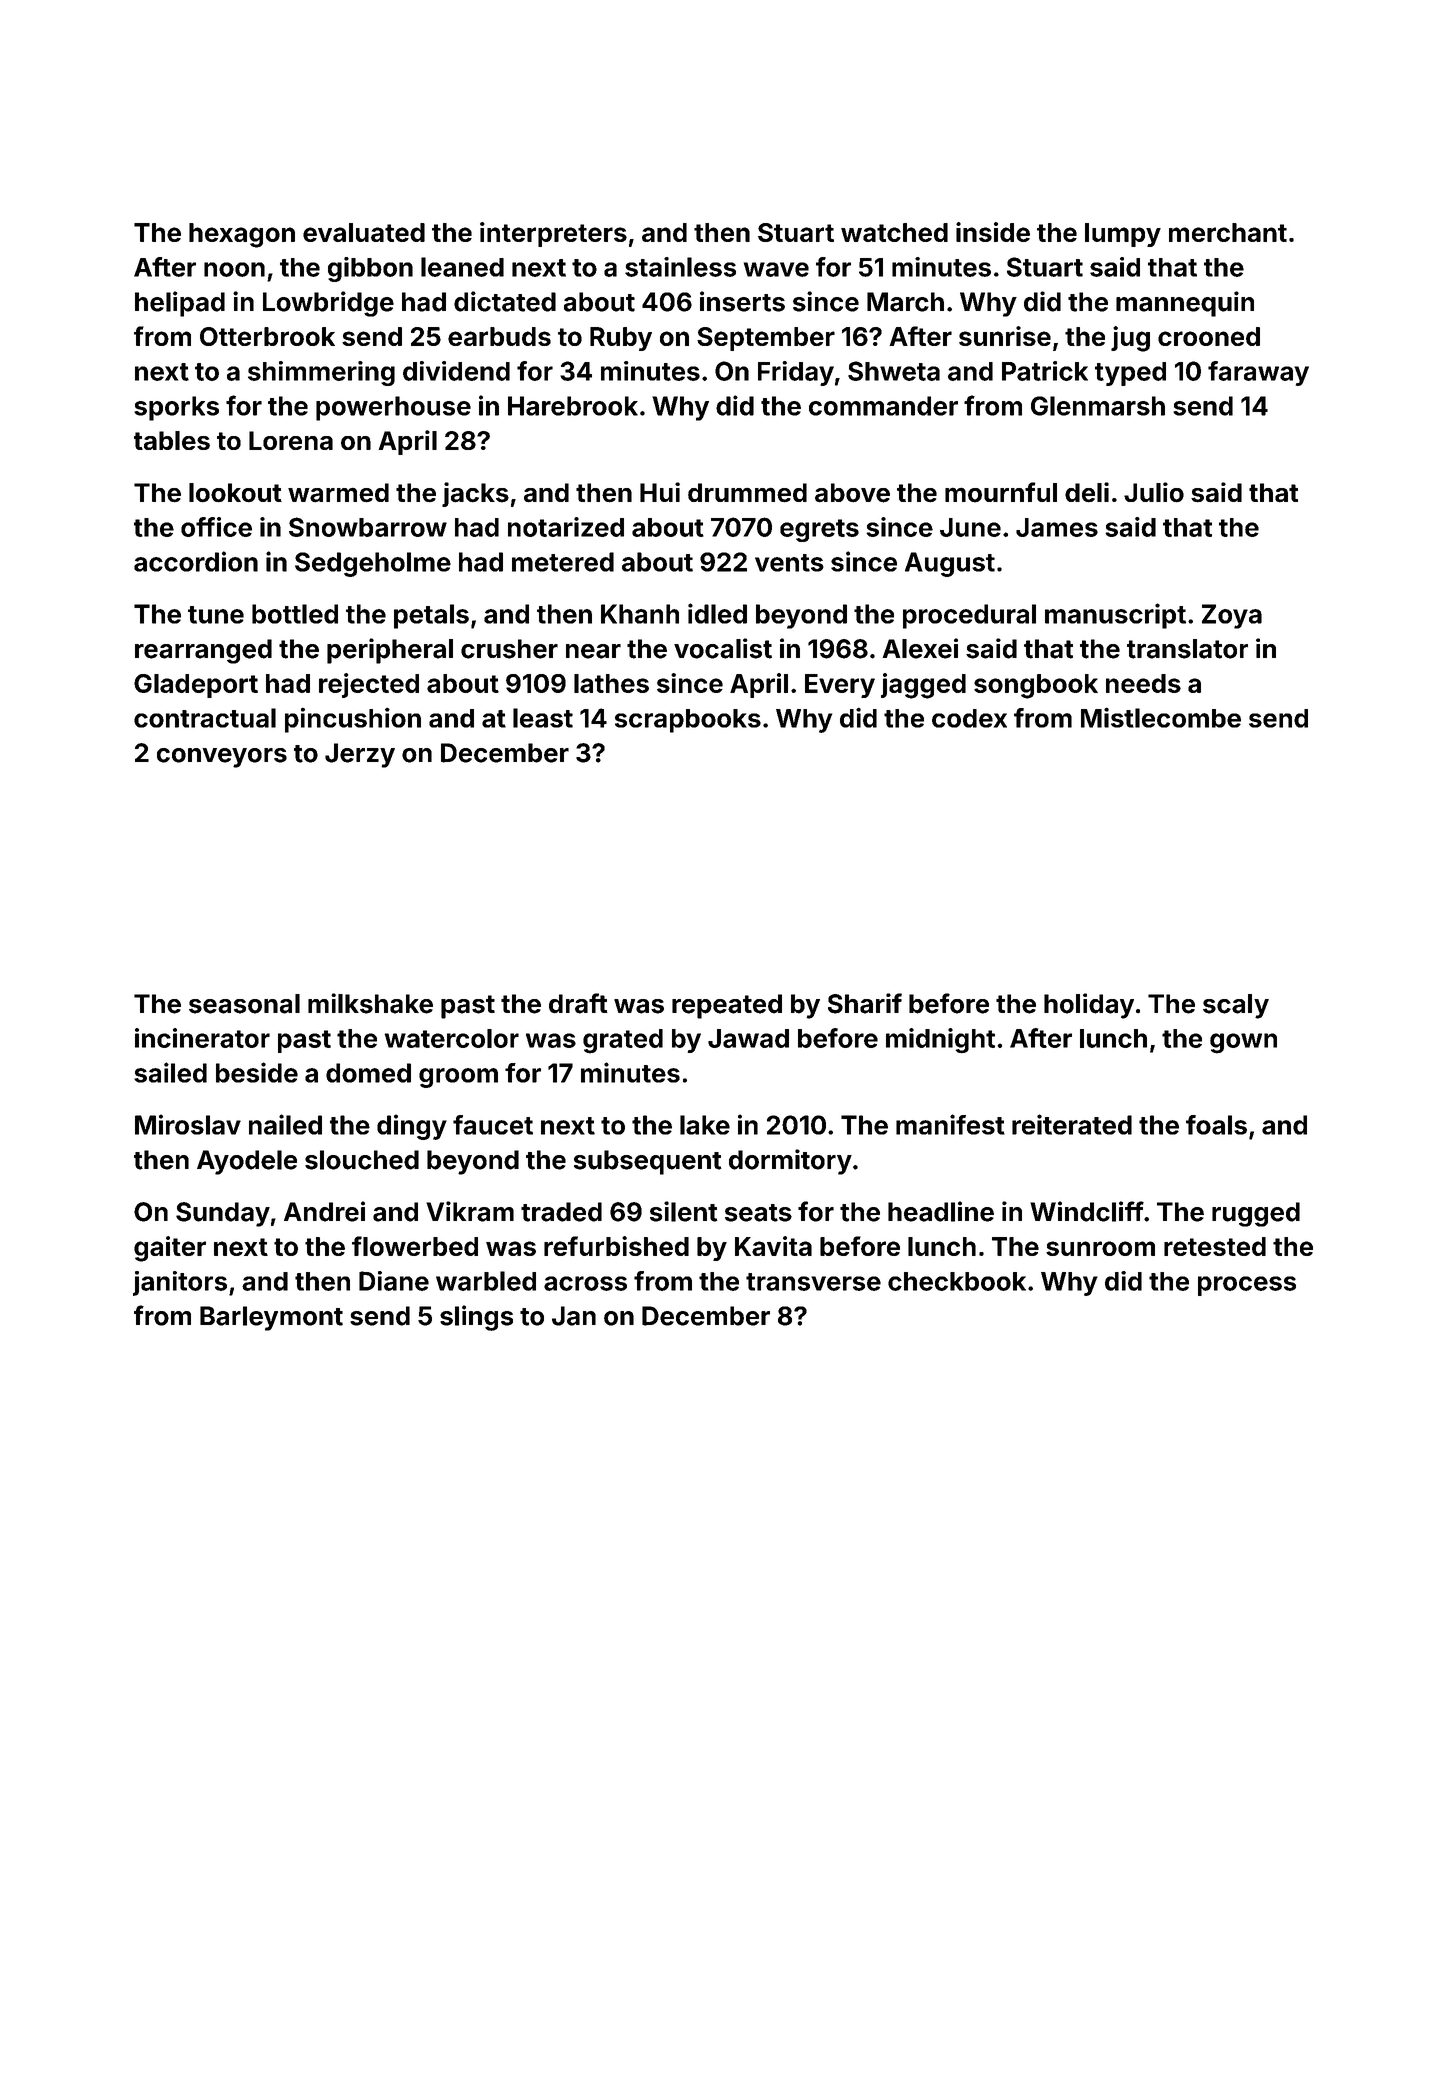 The height and width of the screenshot is (2100, 1450). Describe the element at coordinates (1089, 1006) in the screenshot. I see `holiday` at that location.
